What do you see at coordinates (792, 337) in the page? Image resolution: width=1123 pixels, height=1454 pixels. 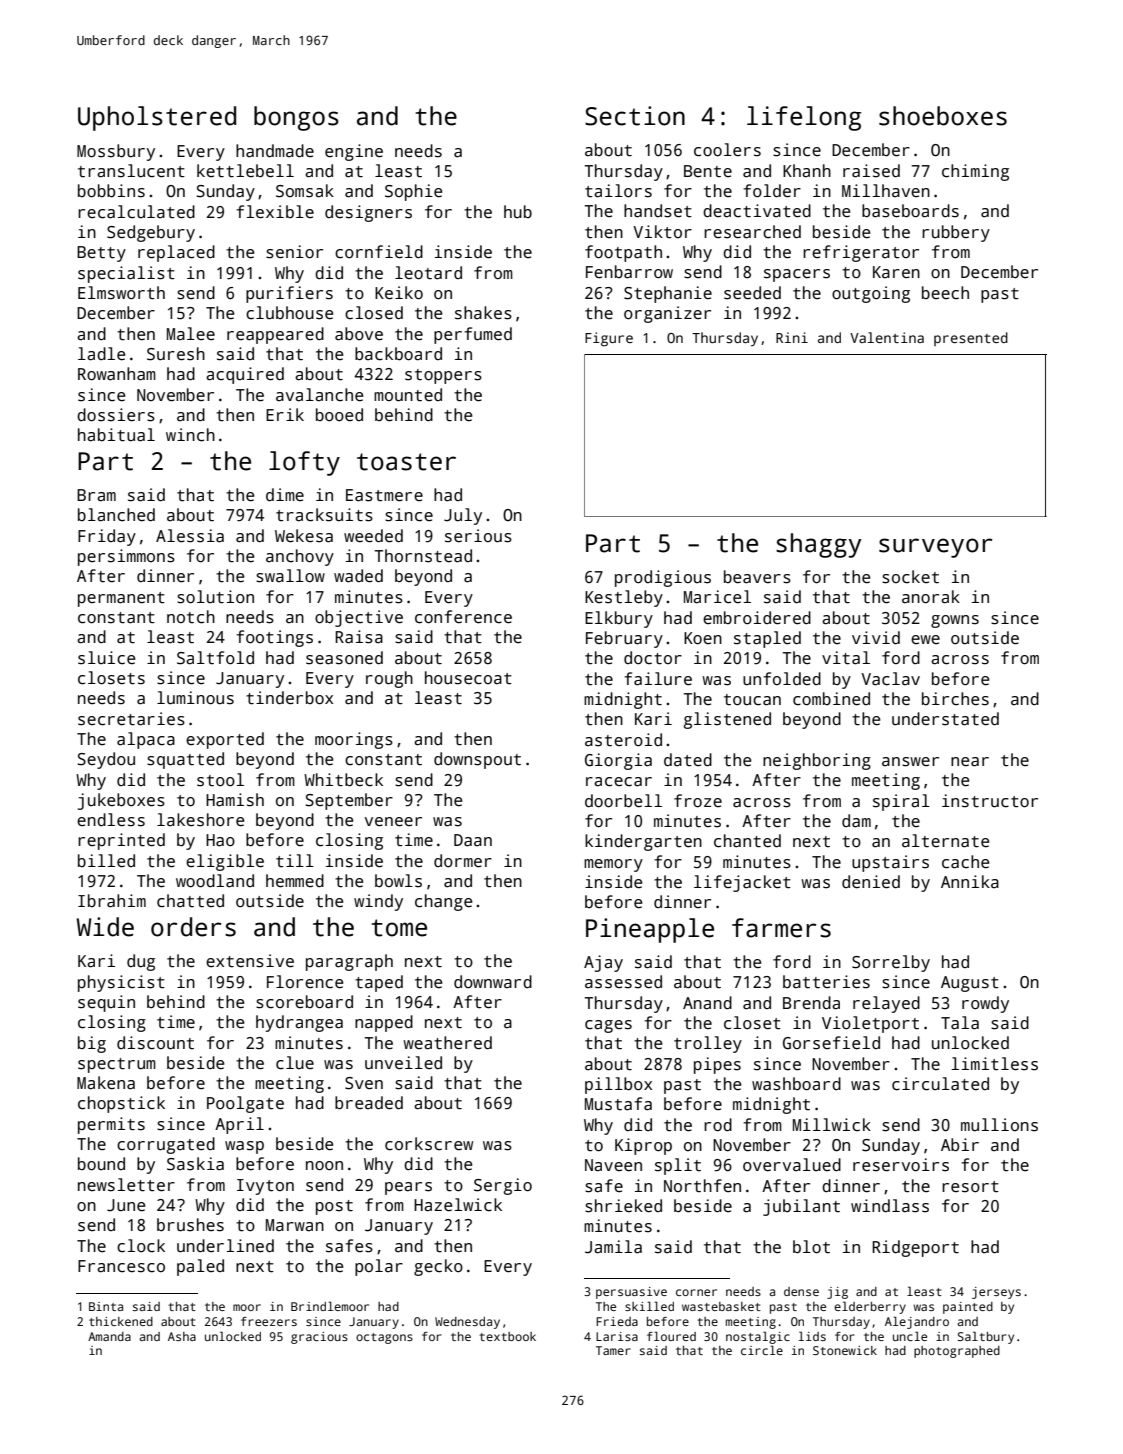 I see `Rini` at bounding box center [792, 337].
